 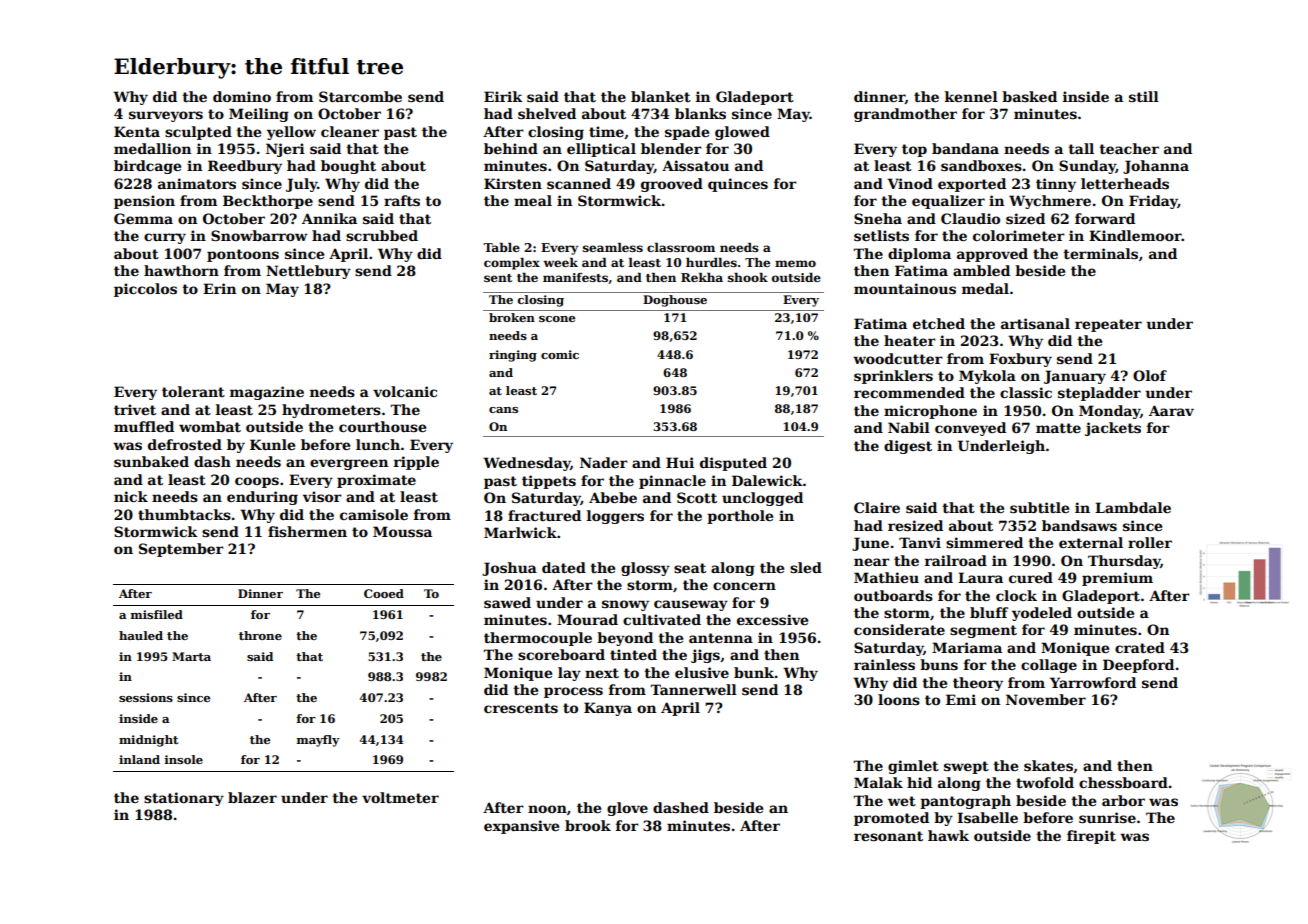 I want to click on tolerant, so click(x=193, y=391).
